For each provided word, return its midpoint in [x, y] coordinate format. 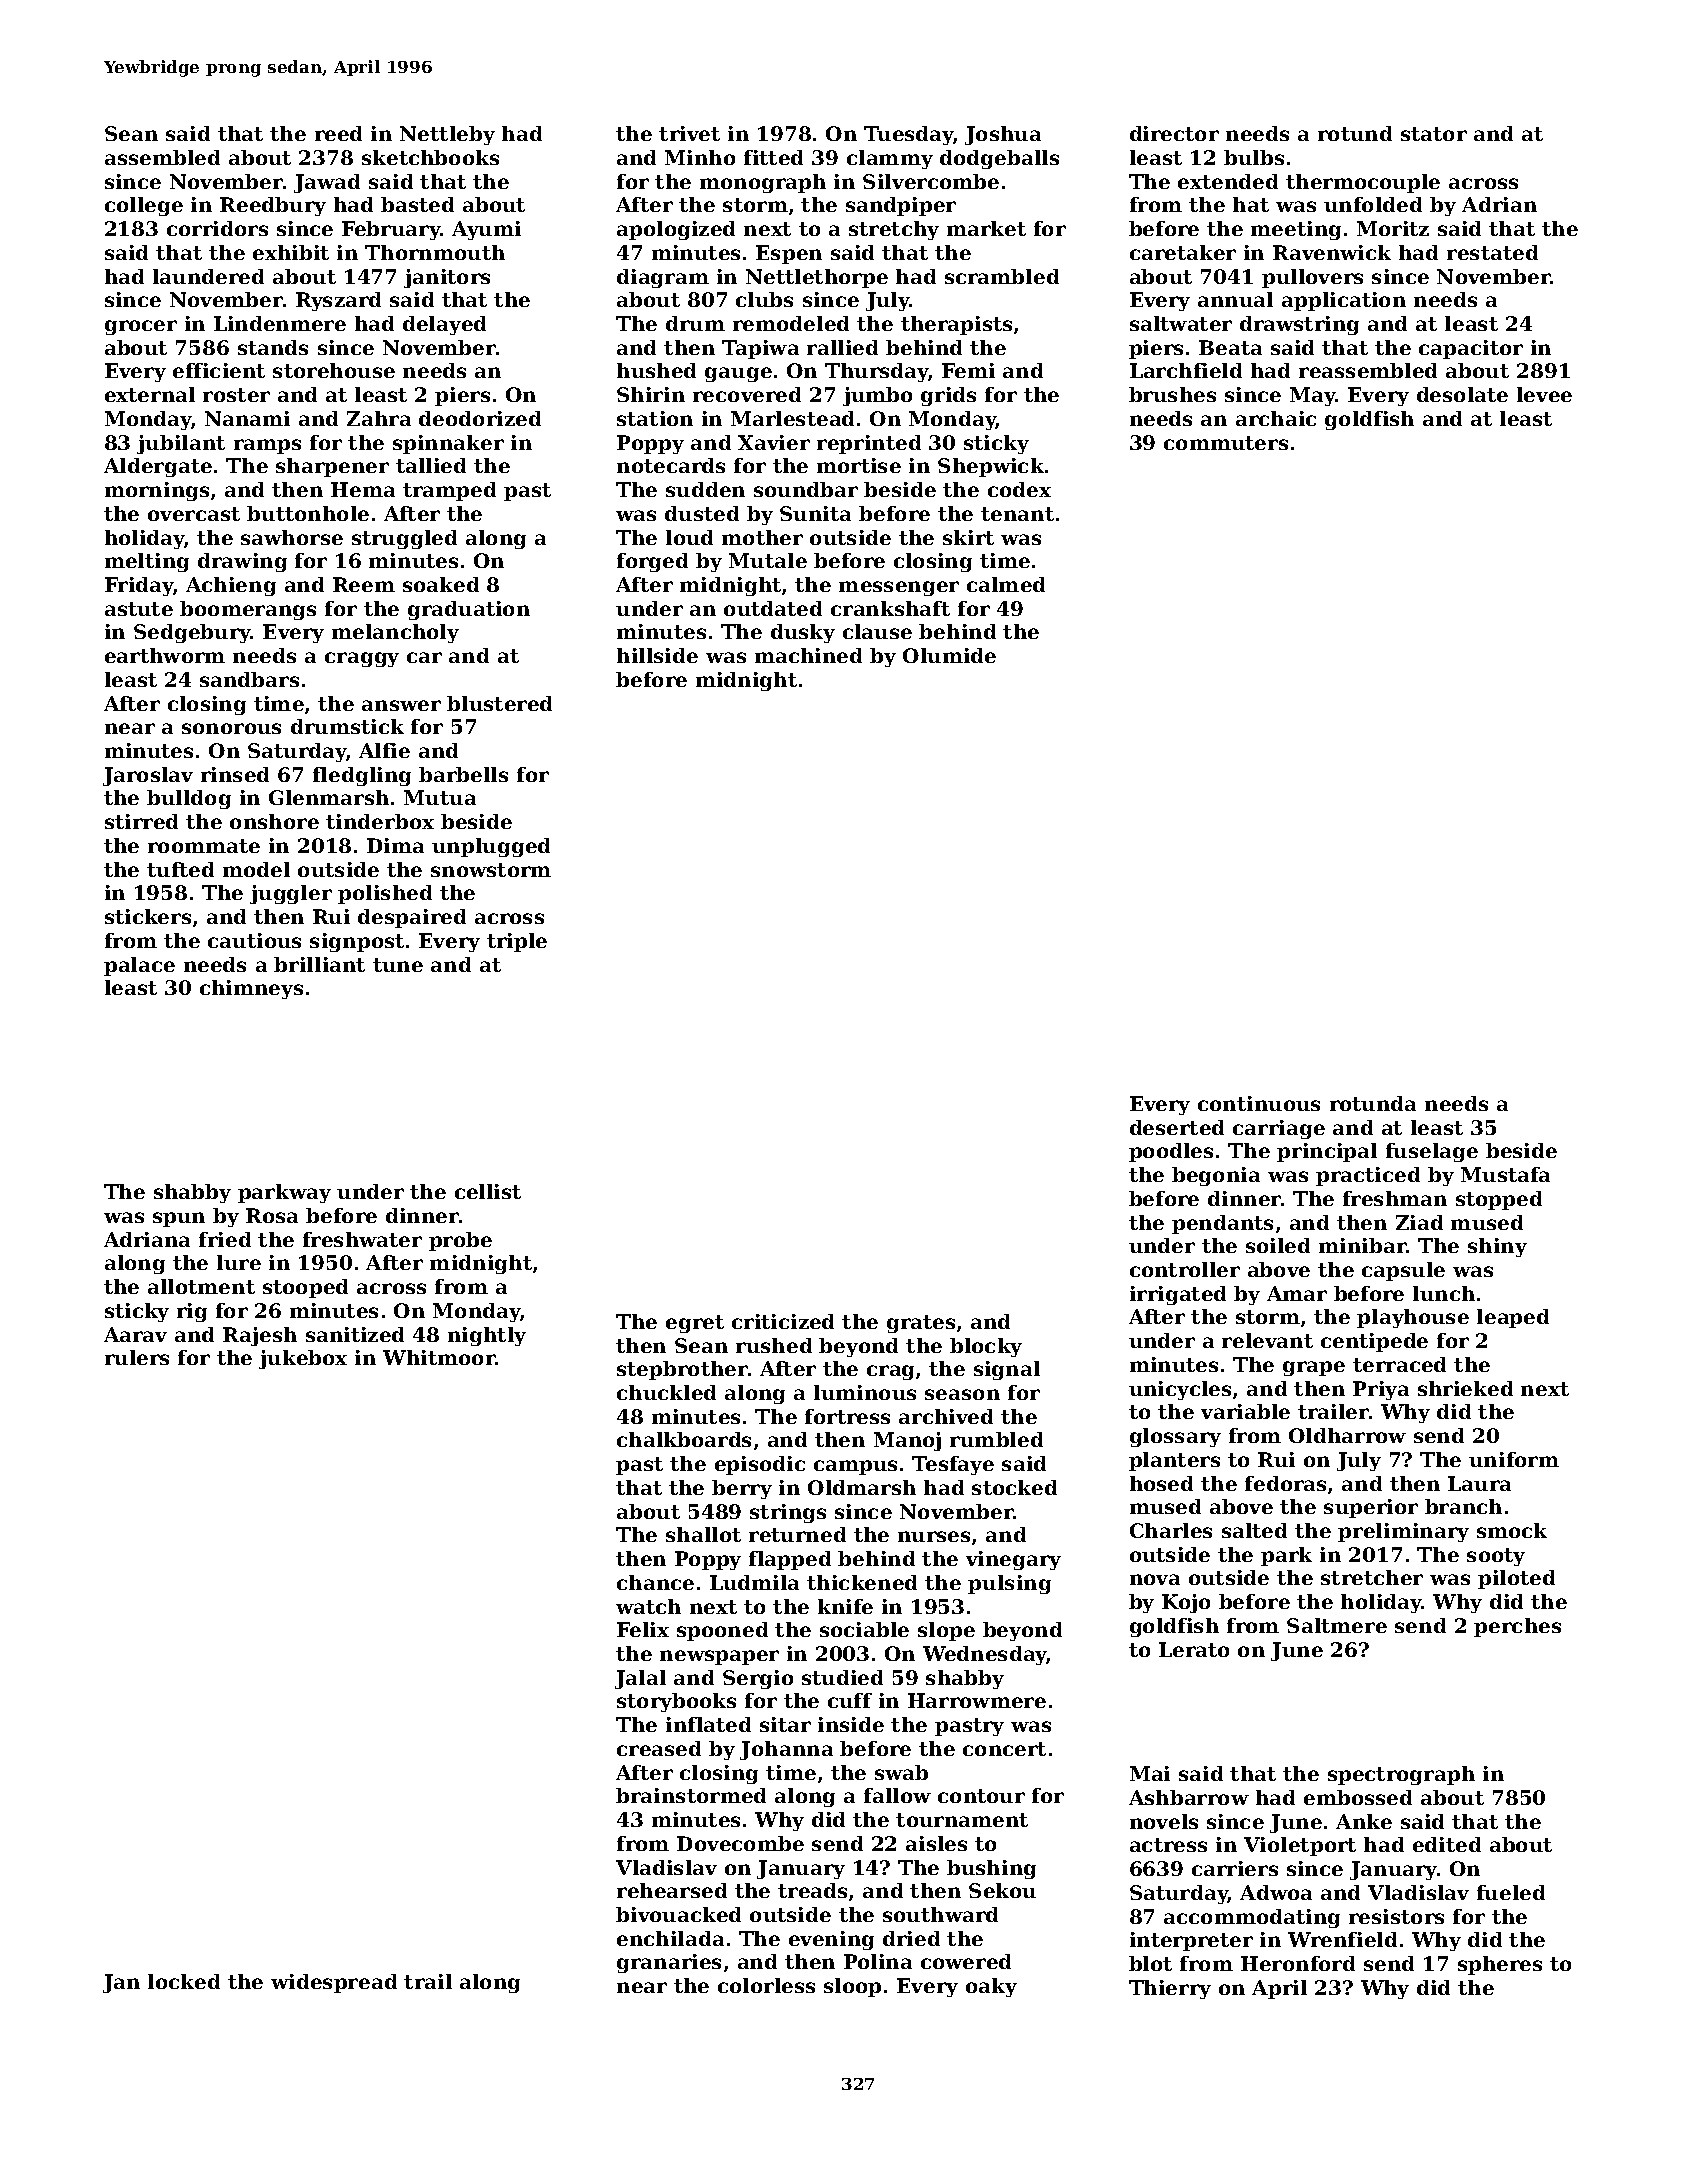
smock [1512, 1530]
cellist [488, 1191]
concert [1004, 1749]
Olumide [949, 655]
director [1174, 133]
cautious [254, 940]
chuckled [666, 1392]
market [986, 228]
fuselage [1432, 1152]
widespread [334, 1983]
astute [139, 609]
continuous [1259, 1103]
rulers [137, 1357]
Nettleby [447, 135]
